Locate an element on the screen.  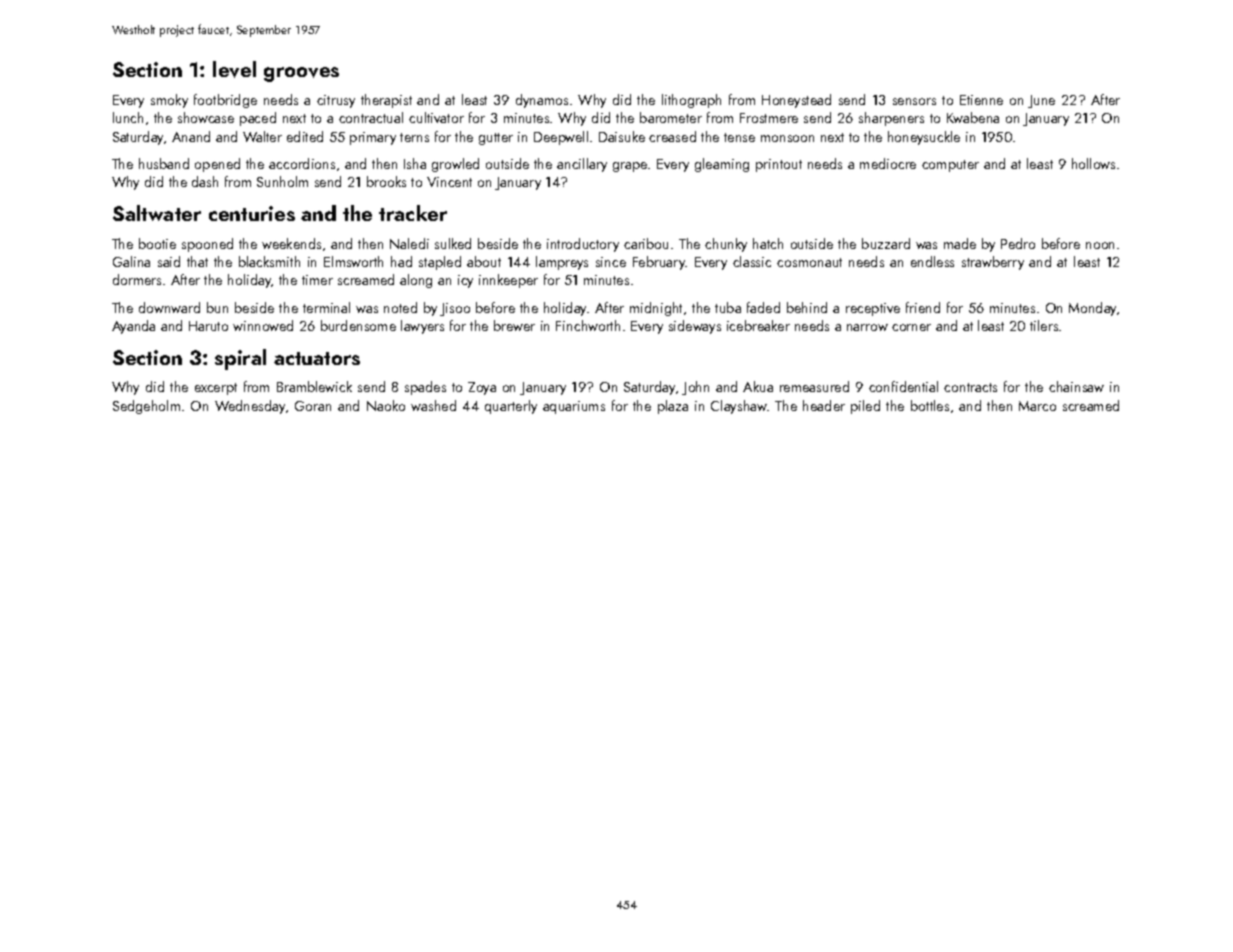
tracker is located at coordinates (413, 213).
